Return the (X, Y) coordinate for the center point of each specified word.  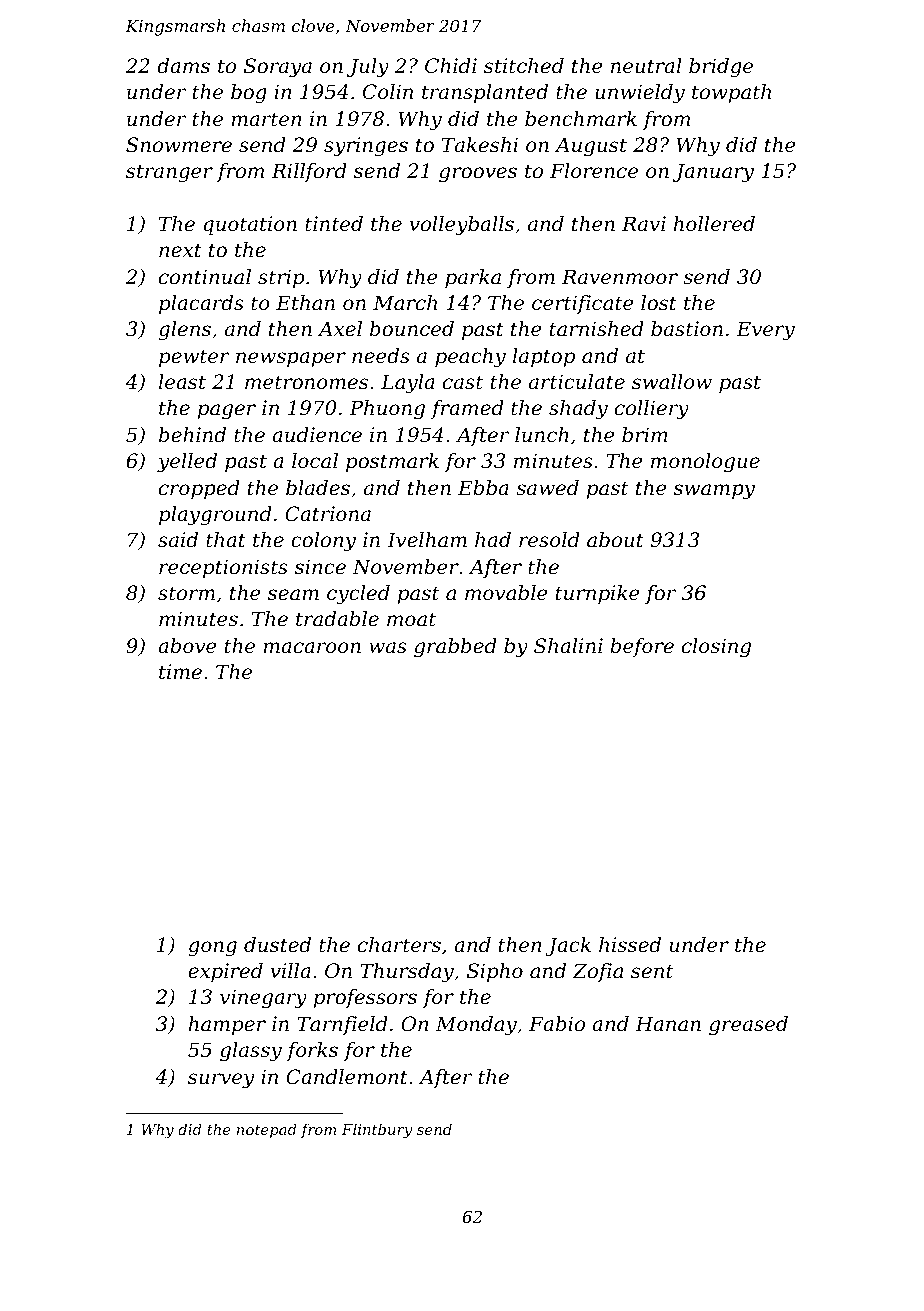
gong (212, 949)
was (388, 647)
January (713, 173)
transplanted (485, 93)
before (642, 647)
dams (183, 66)
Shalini (568, 645)
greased (748, 1026)
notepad (267, 1130)
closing (716, 648)
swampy (714, 492)
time (180, 672)
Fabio (557, 1023)
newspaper (291, 359)
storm (186, 593)
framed (467, 409)
